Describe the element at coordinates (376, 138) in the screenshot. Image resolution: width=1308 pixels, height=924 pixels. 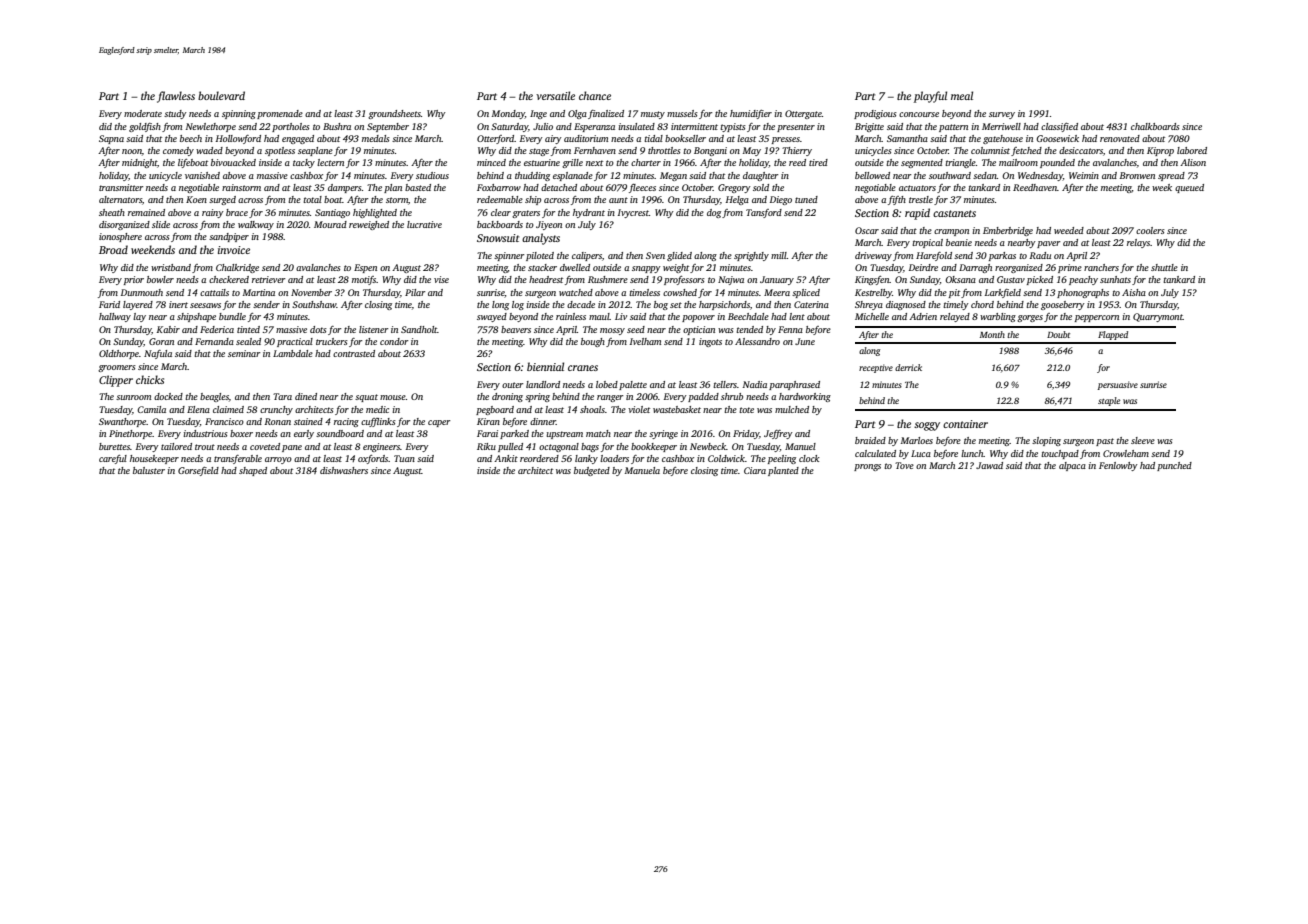
I see `medals` at that location.
